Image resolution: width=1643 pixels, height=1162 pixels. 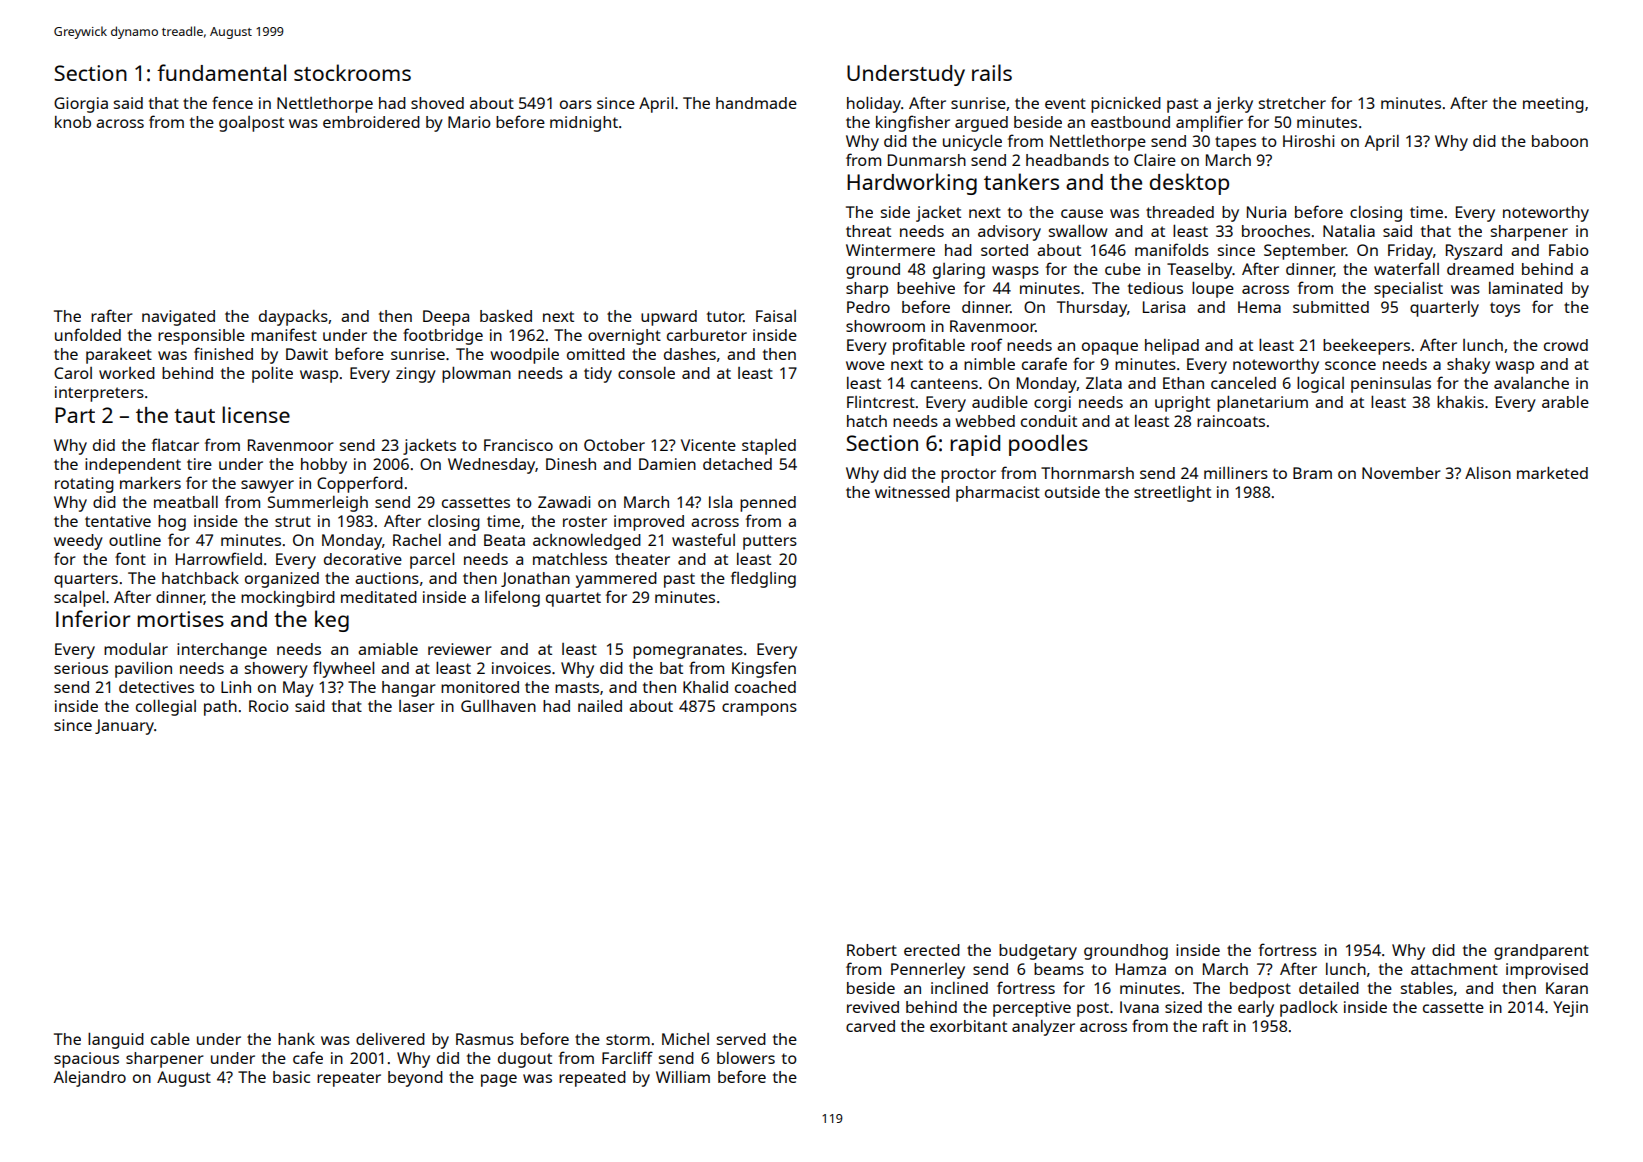 What do you see at coordinates (927, 160) in the screenshot?
I see `Dunmarsh` at bounding box center [927, 160].
